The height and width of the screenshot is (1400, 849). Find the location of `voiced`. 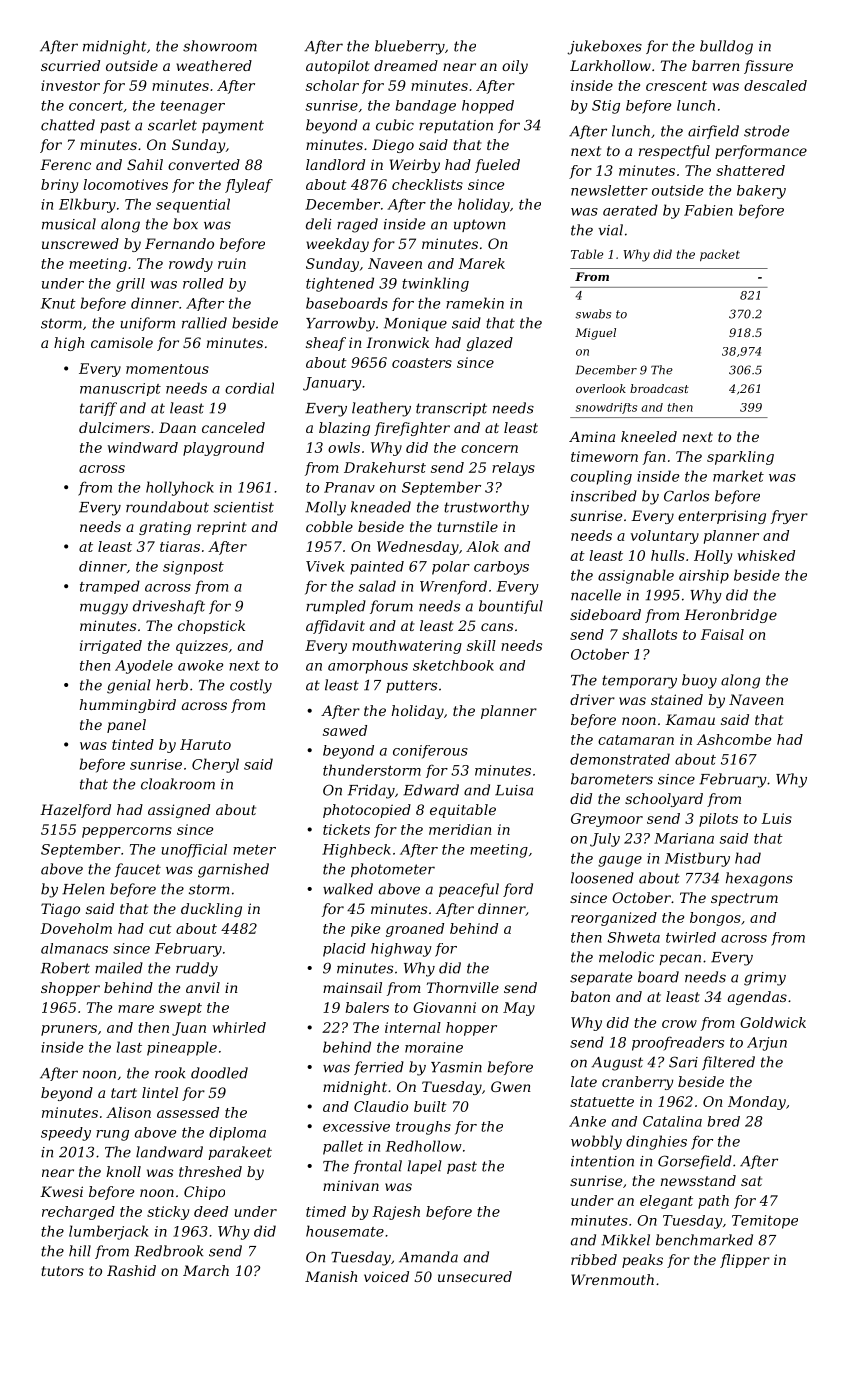

voiced is located at coordinates (386, 1276).
